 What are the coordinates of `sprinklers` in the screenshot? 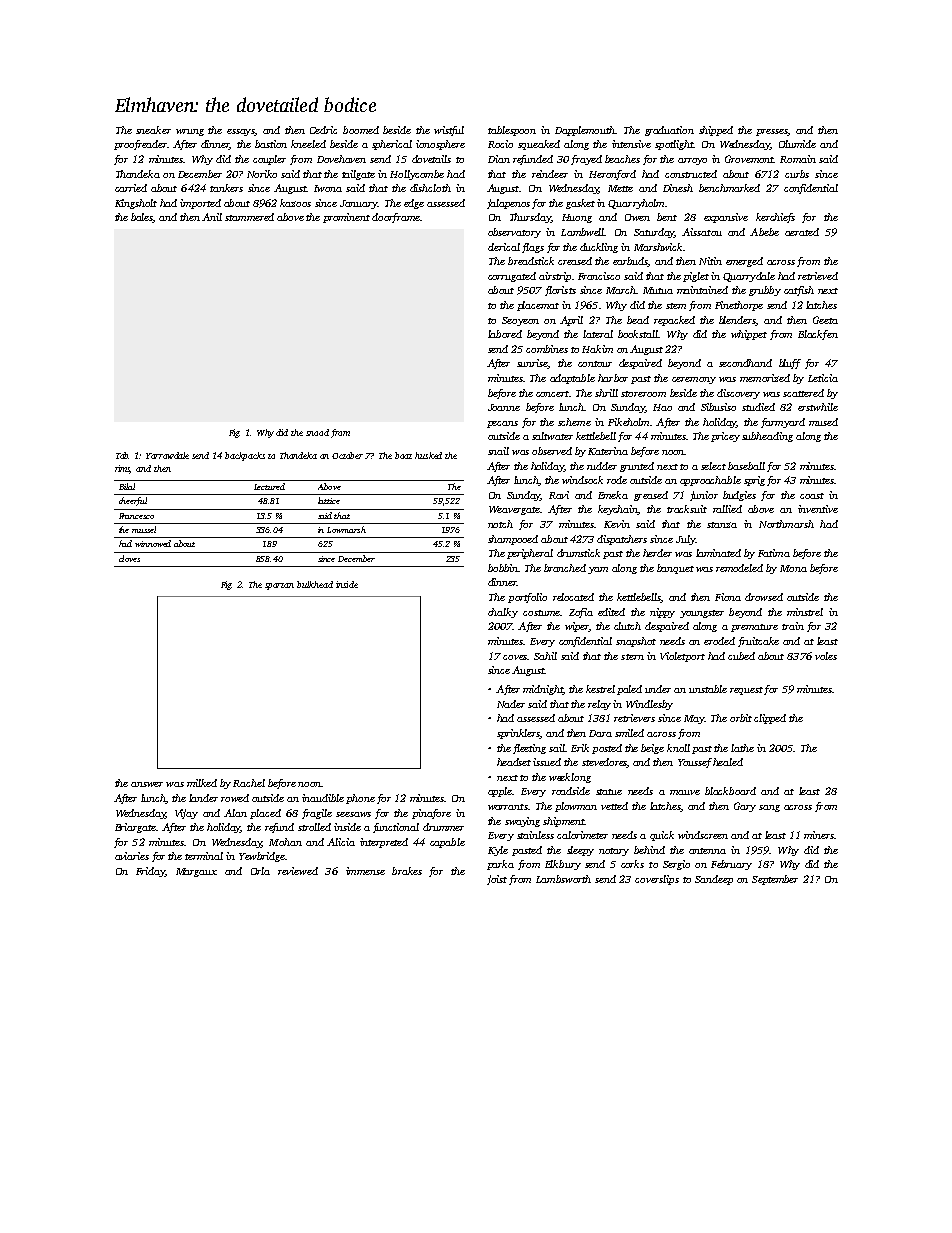 It's located at (518, 734).
